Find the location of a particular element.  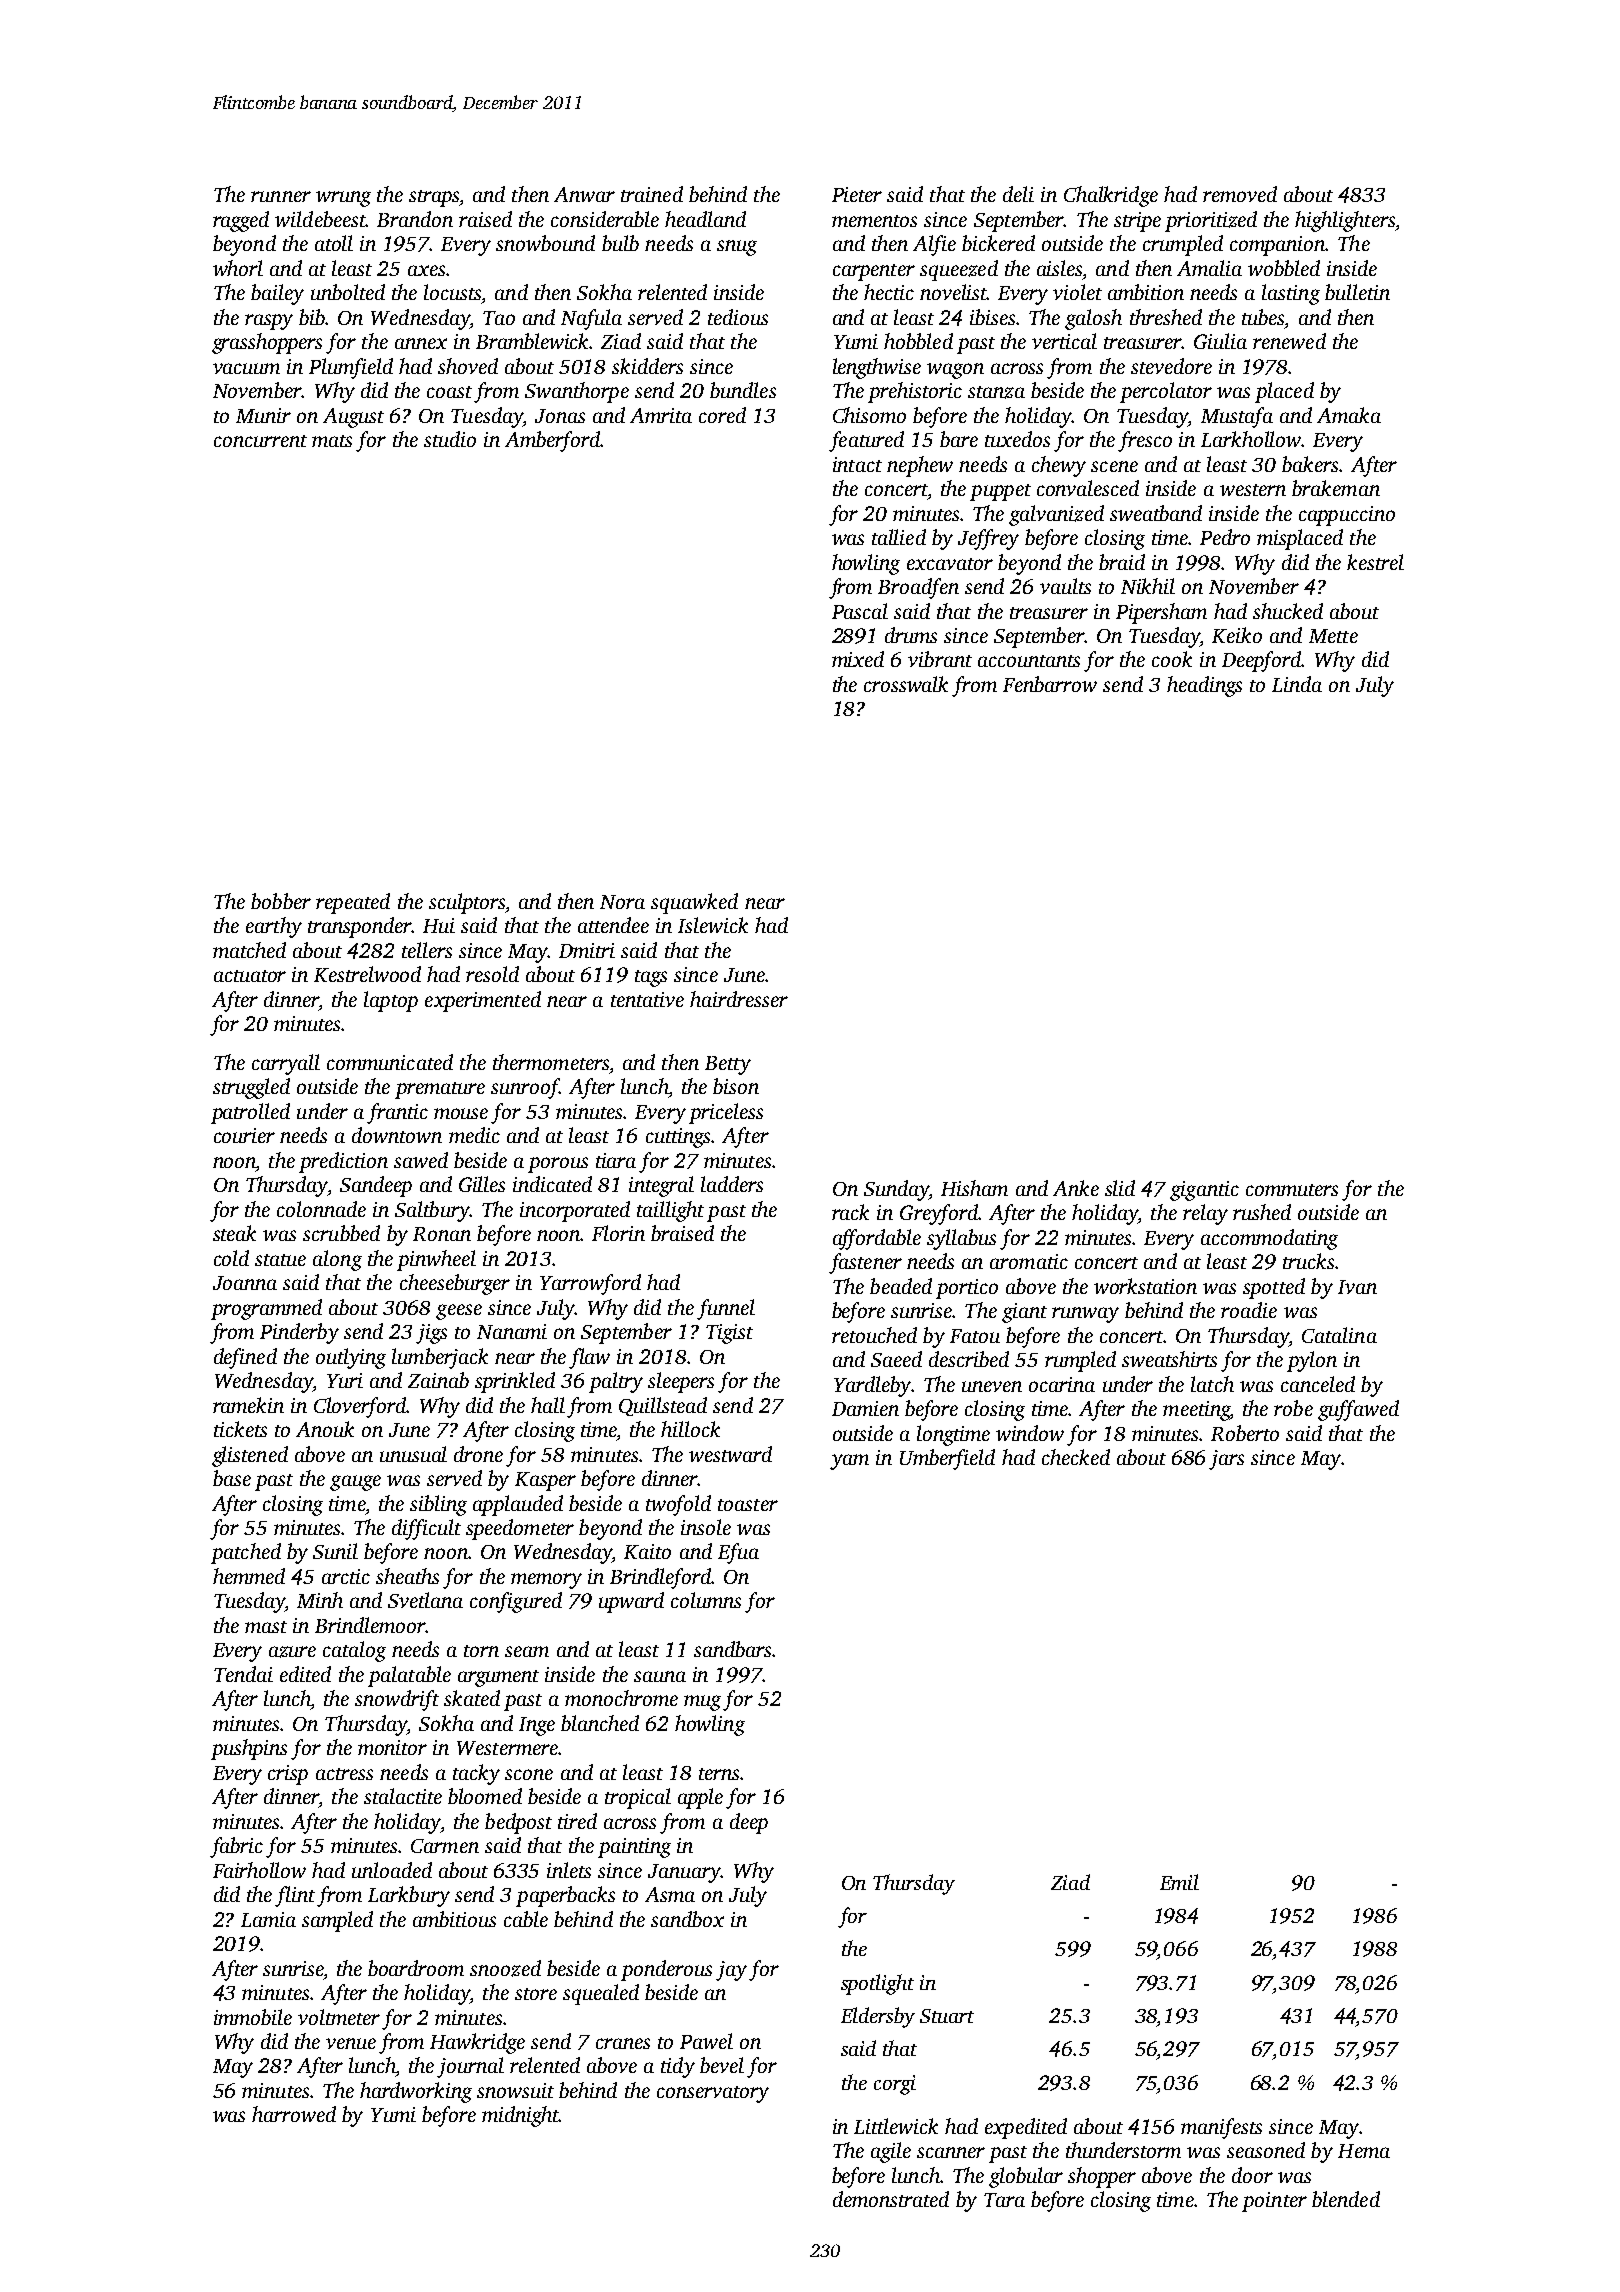

Emil is located at coordinates (1179, 1882).
